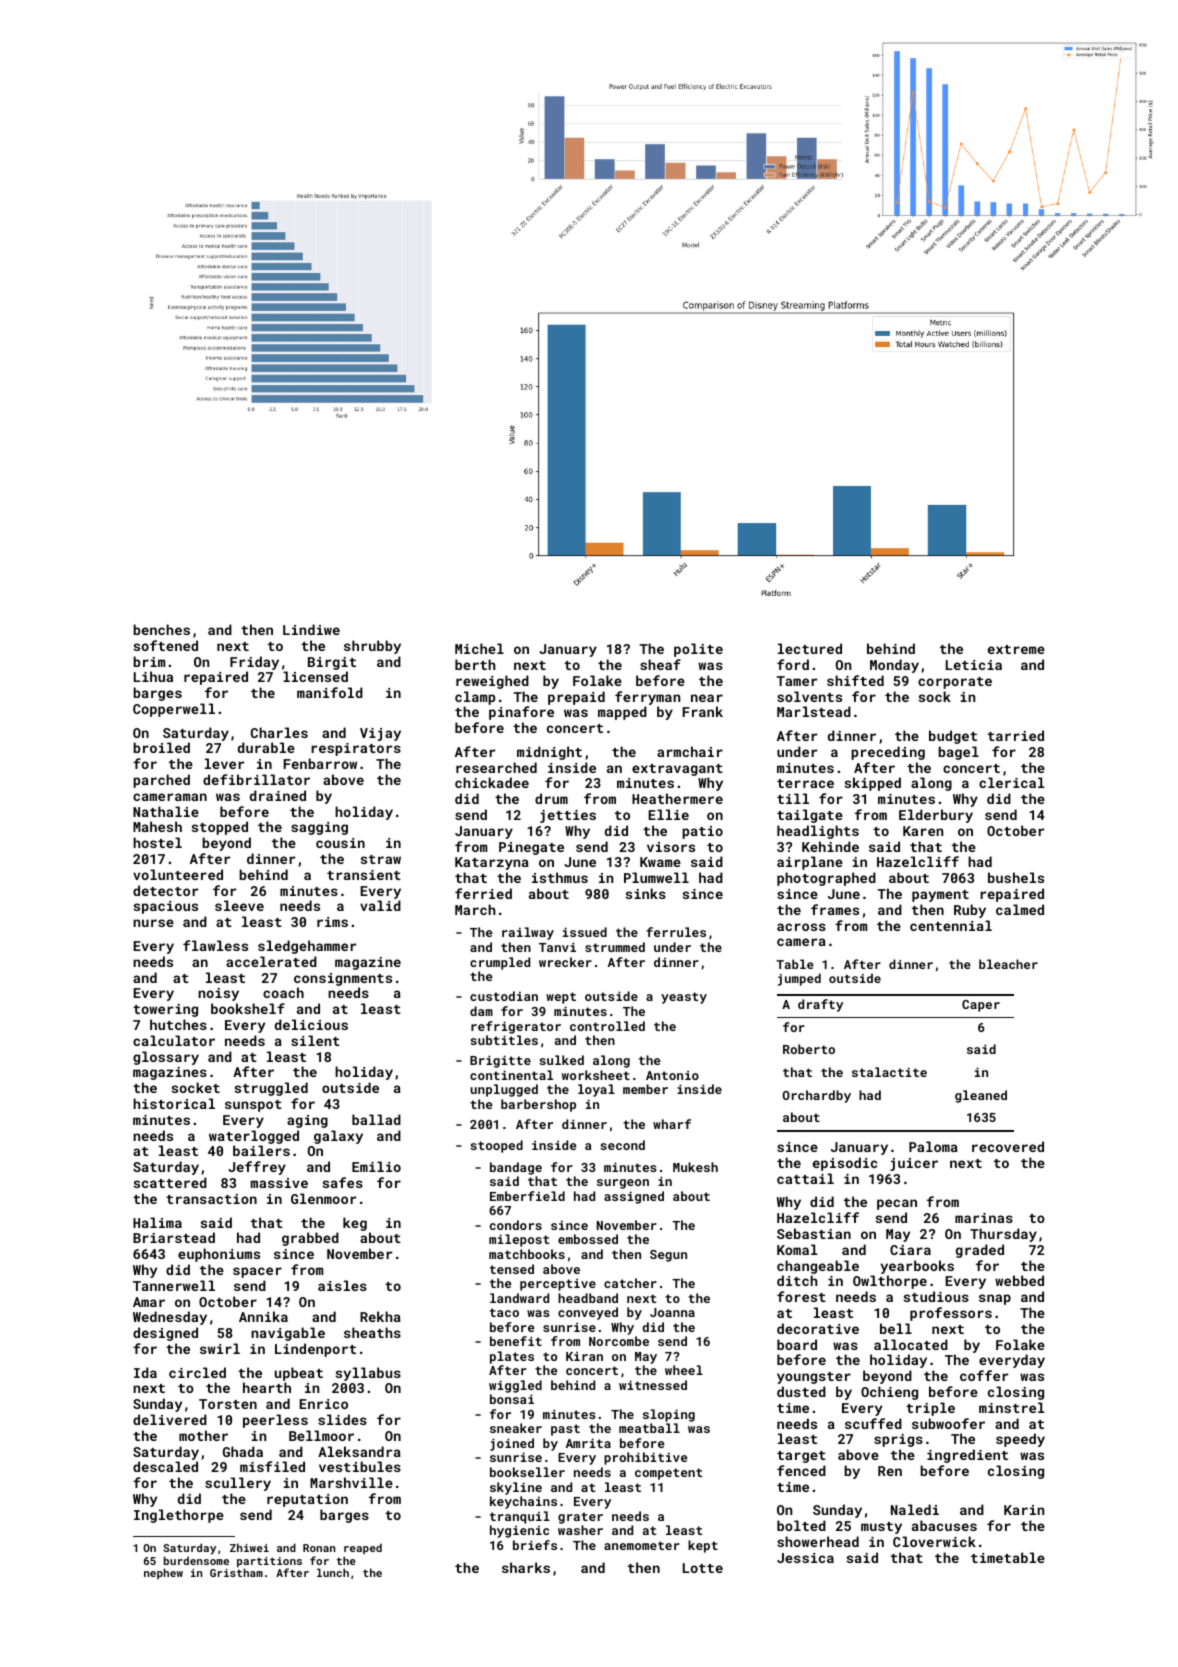  What do you see at coordinates (873, 784) in the screenshot?
I see `skipped` at bounding box center [873, 784].
